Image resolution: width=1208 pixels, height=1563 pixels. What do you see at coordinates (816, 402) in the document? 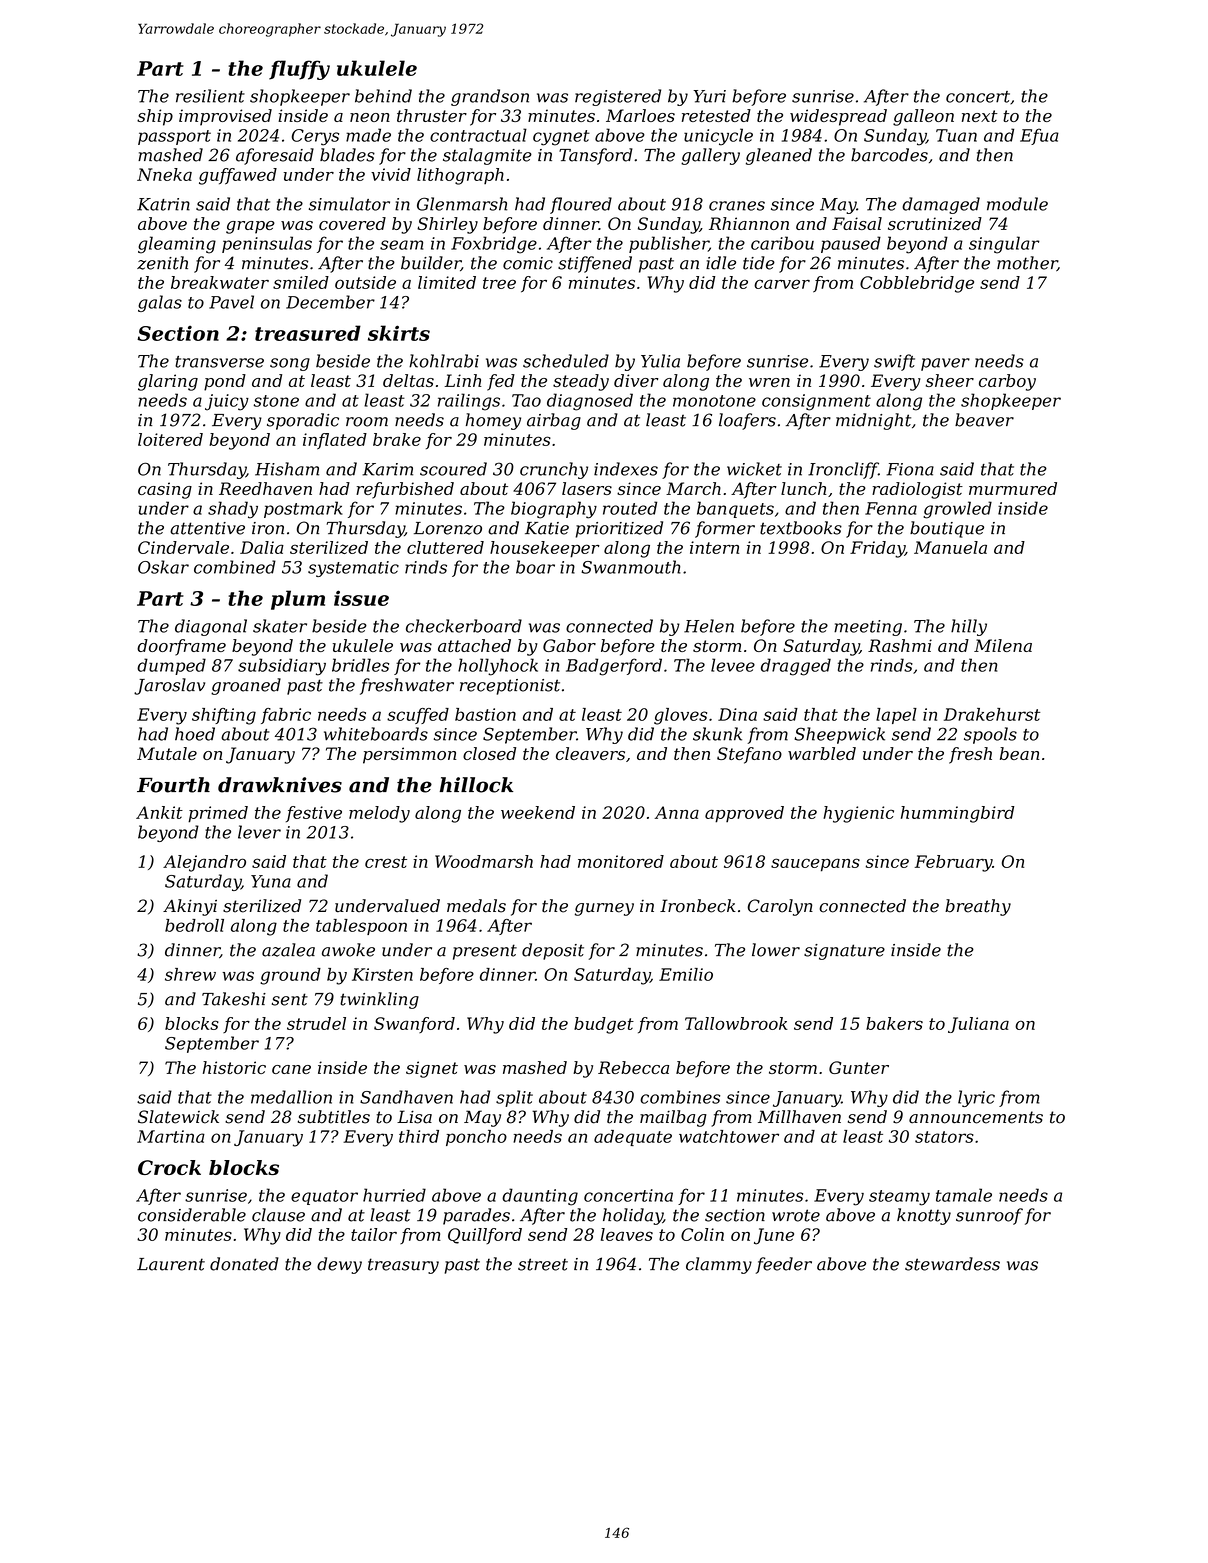
I see `consignment` at bounding box center [816, 402].
